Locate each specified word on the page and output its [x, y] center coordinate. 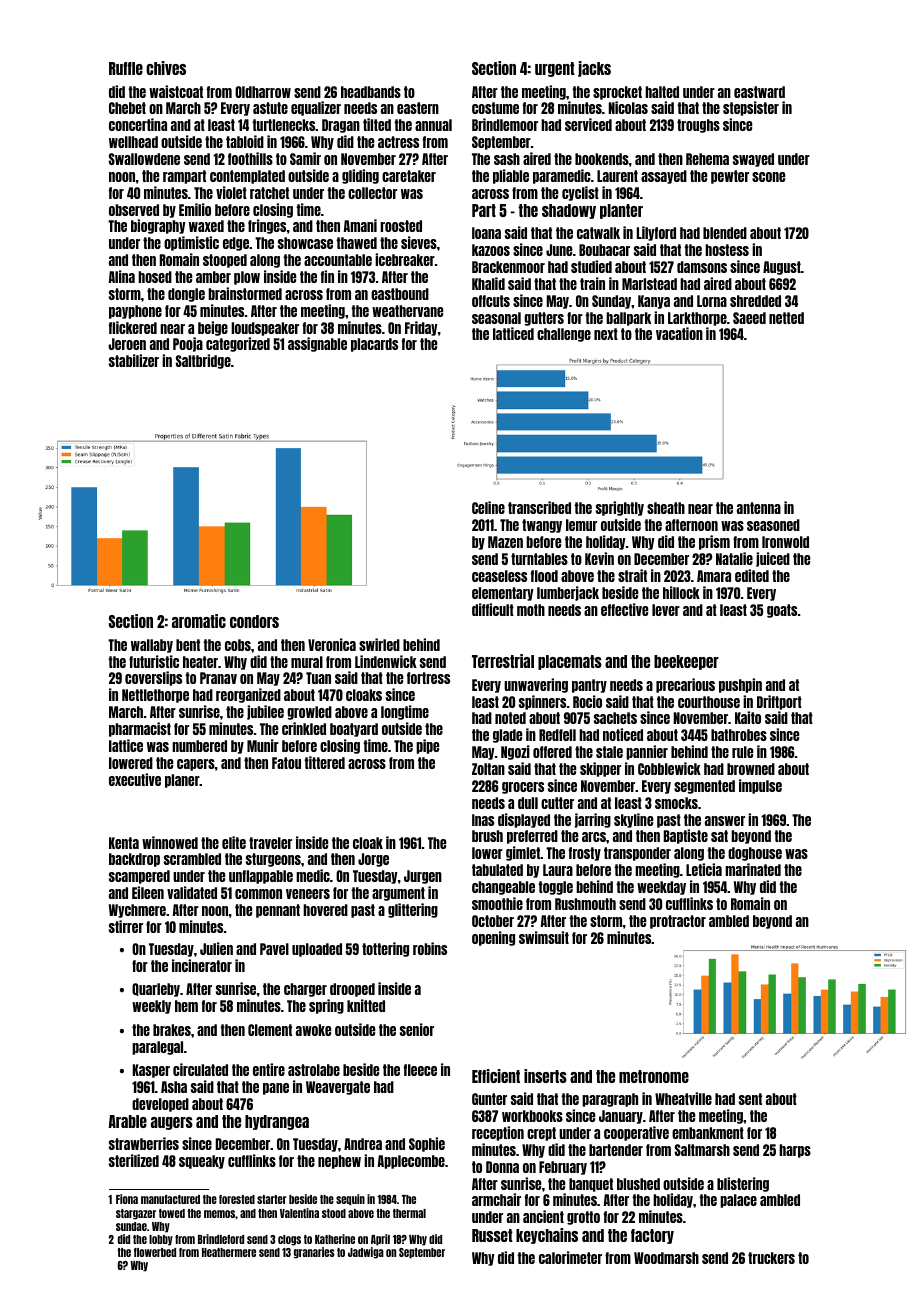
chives [166, 68]
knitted [366, 1005]
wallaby [152, 646]
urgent [555, 69]
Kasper [151, 1071]
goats [782, 611]
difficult [493, 609]
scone [768, 177]
